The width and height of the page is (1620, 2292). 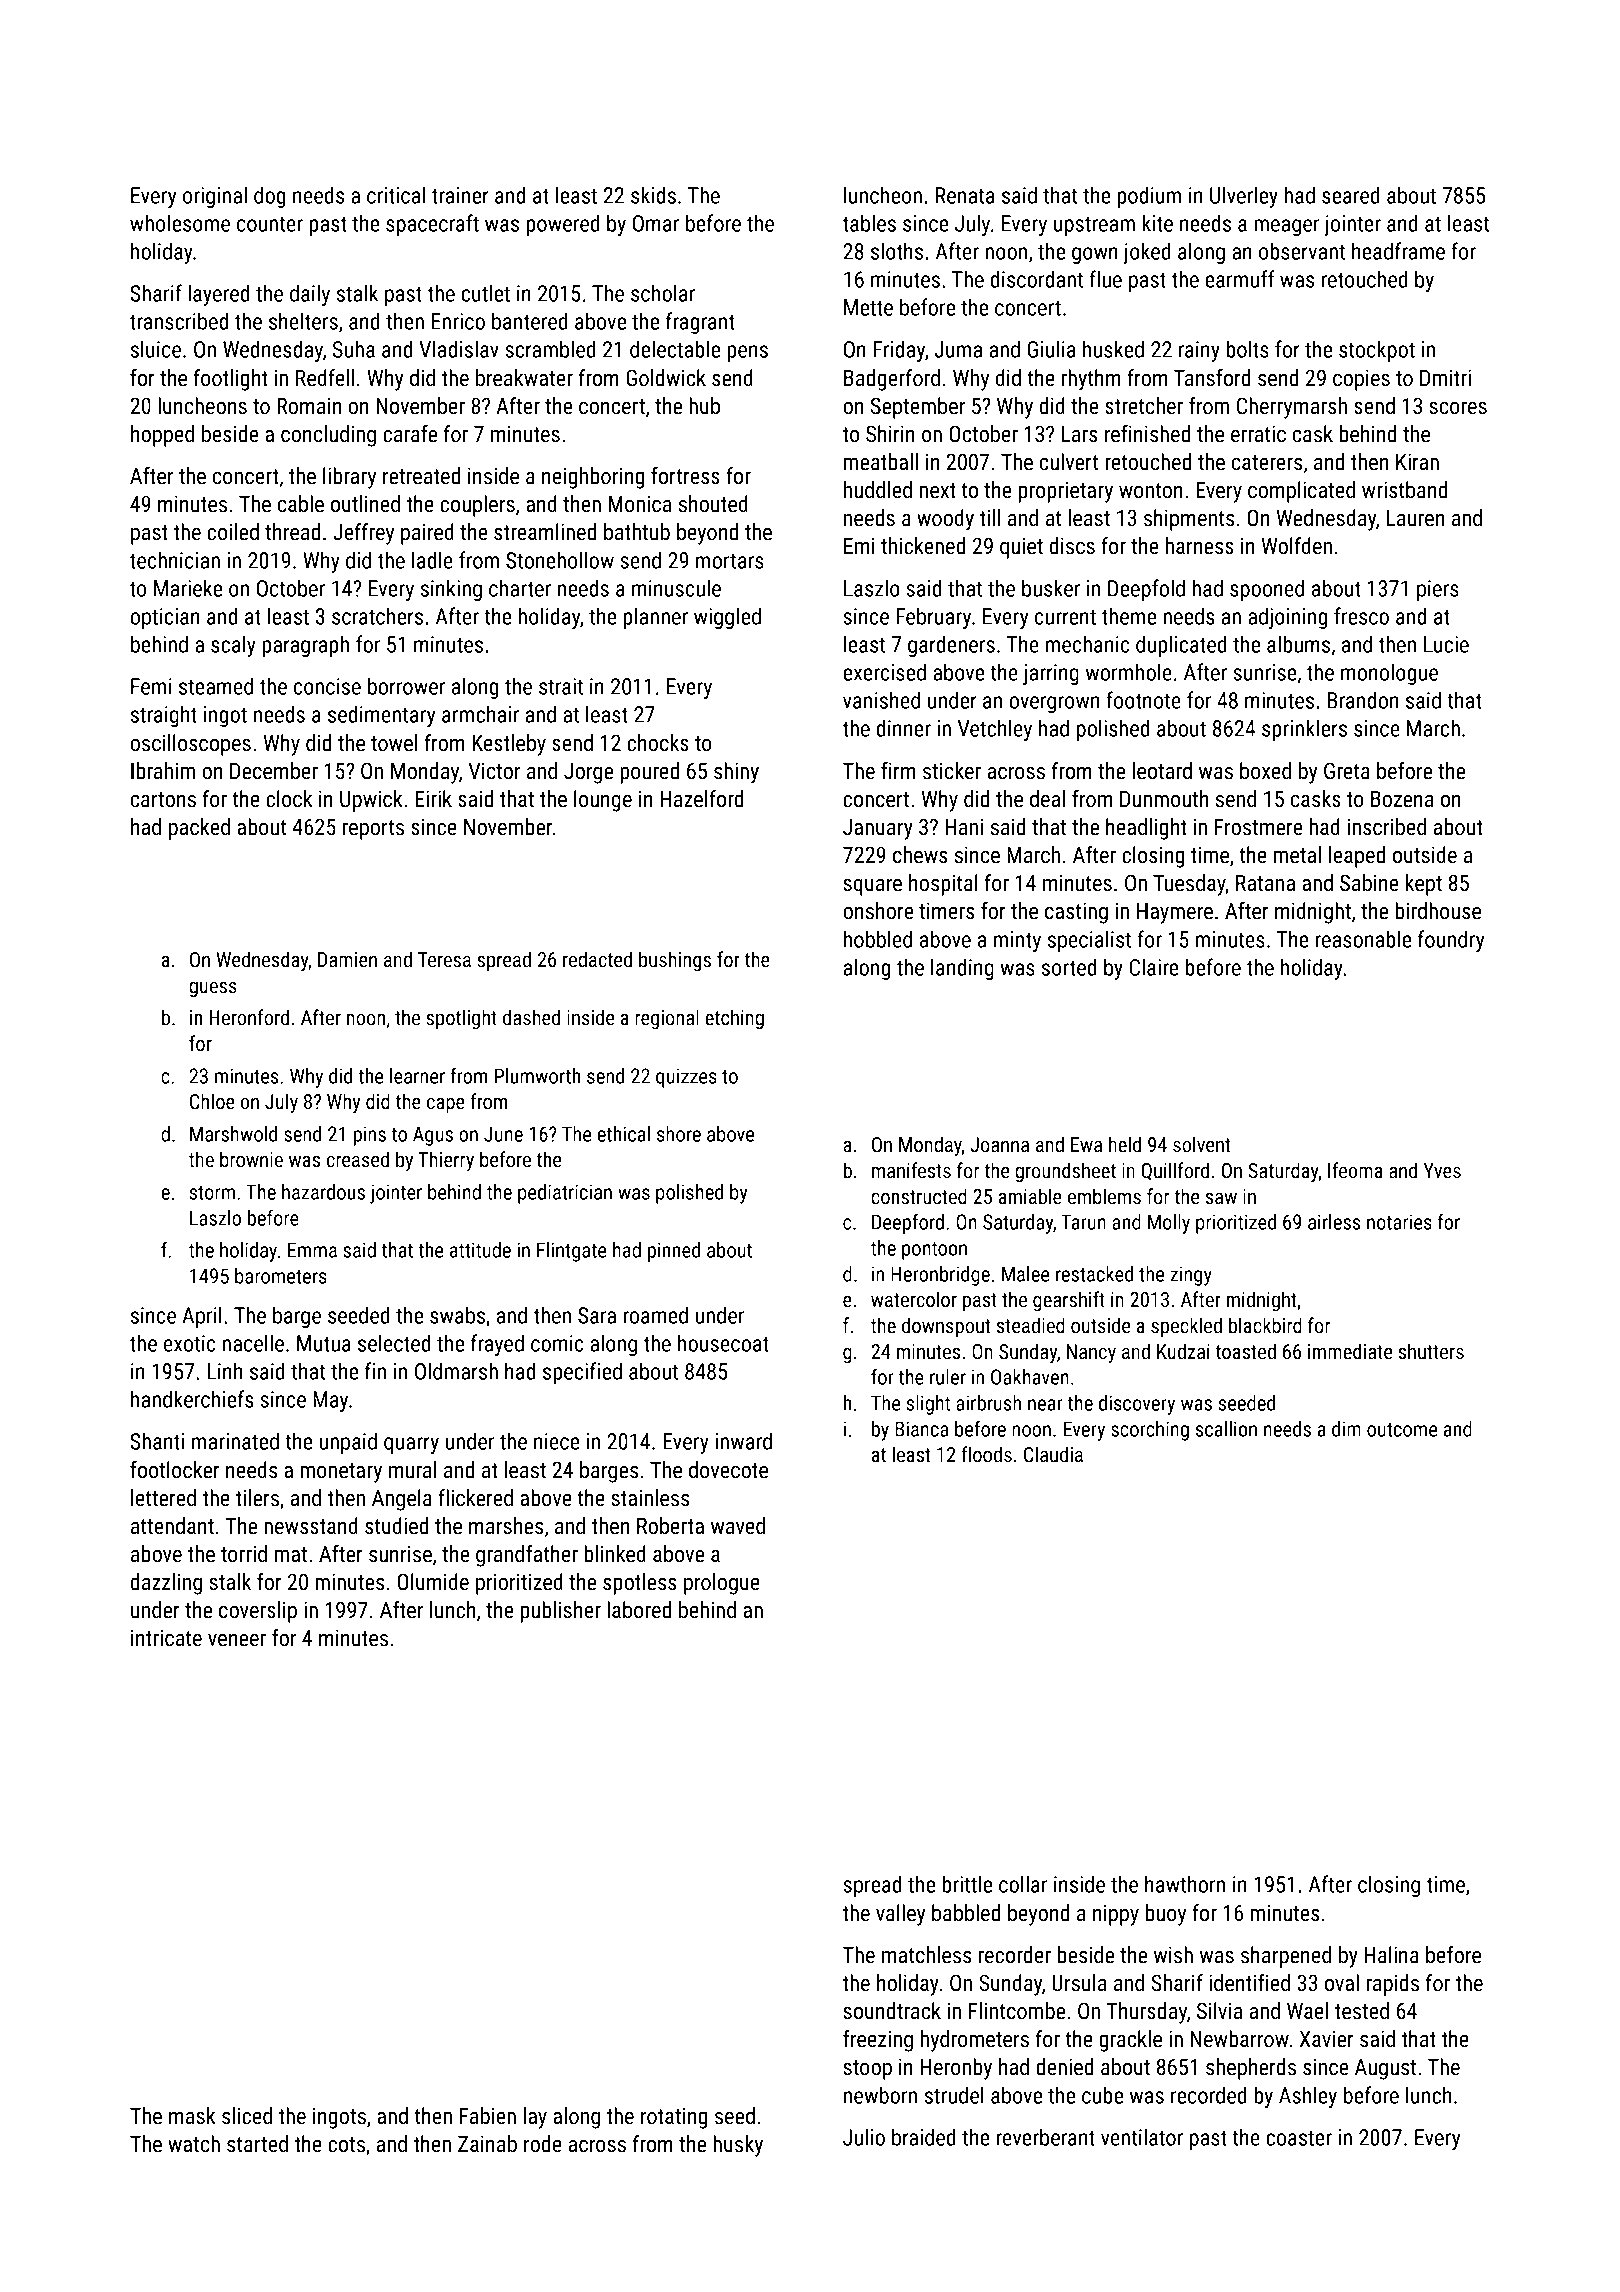 What do you see at coordinates (743, 1441) in the page?
I see `inward` at bounding box center [743, 1441].
